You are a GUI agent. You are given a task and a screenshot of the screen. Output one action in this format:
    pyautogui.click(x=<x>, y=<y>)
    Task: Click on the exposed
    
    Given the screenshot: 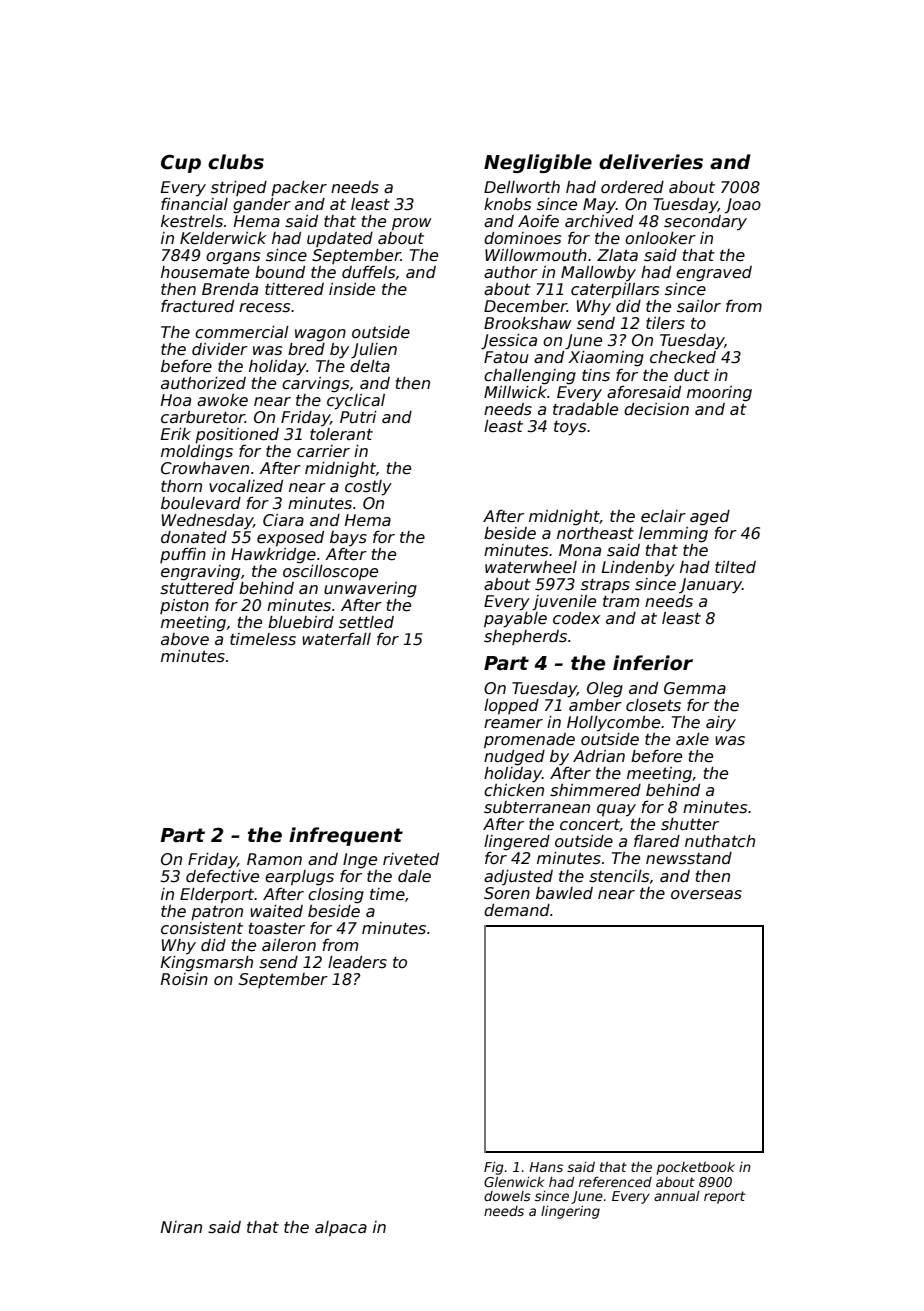 What is the action you would take?
    pyautogui.click(x=290, y=538)
